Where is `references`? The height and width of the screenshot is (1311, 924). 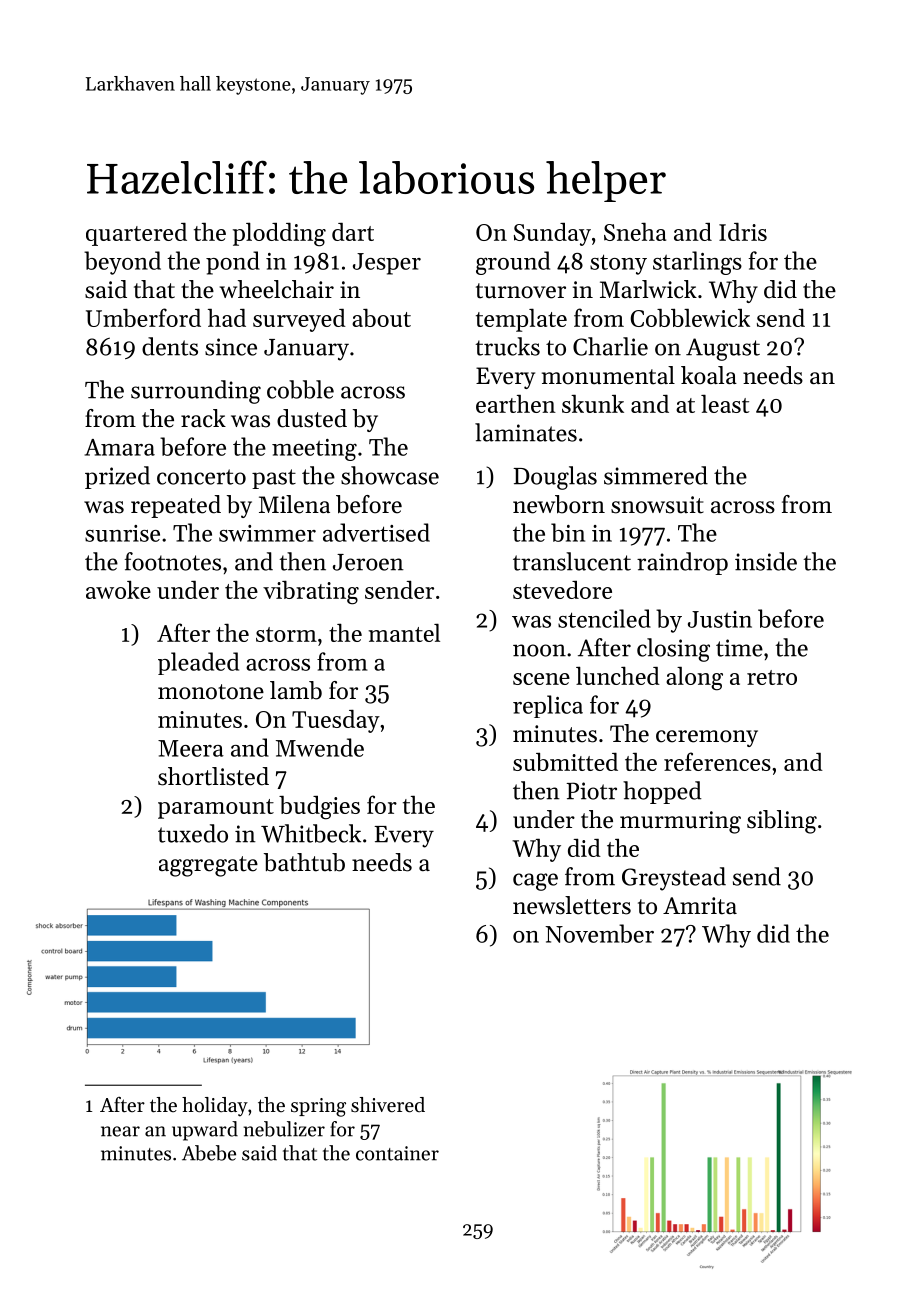
references is located at coordinates (717, 761).
